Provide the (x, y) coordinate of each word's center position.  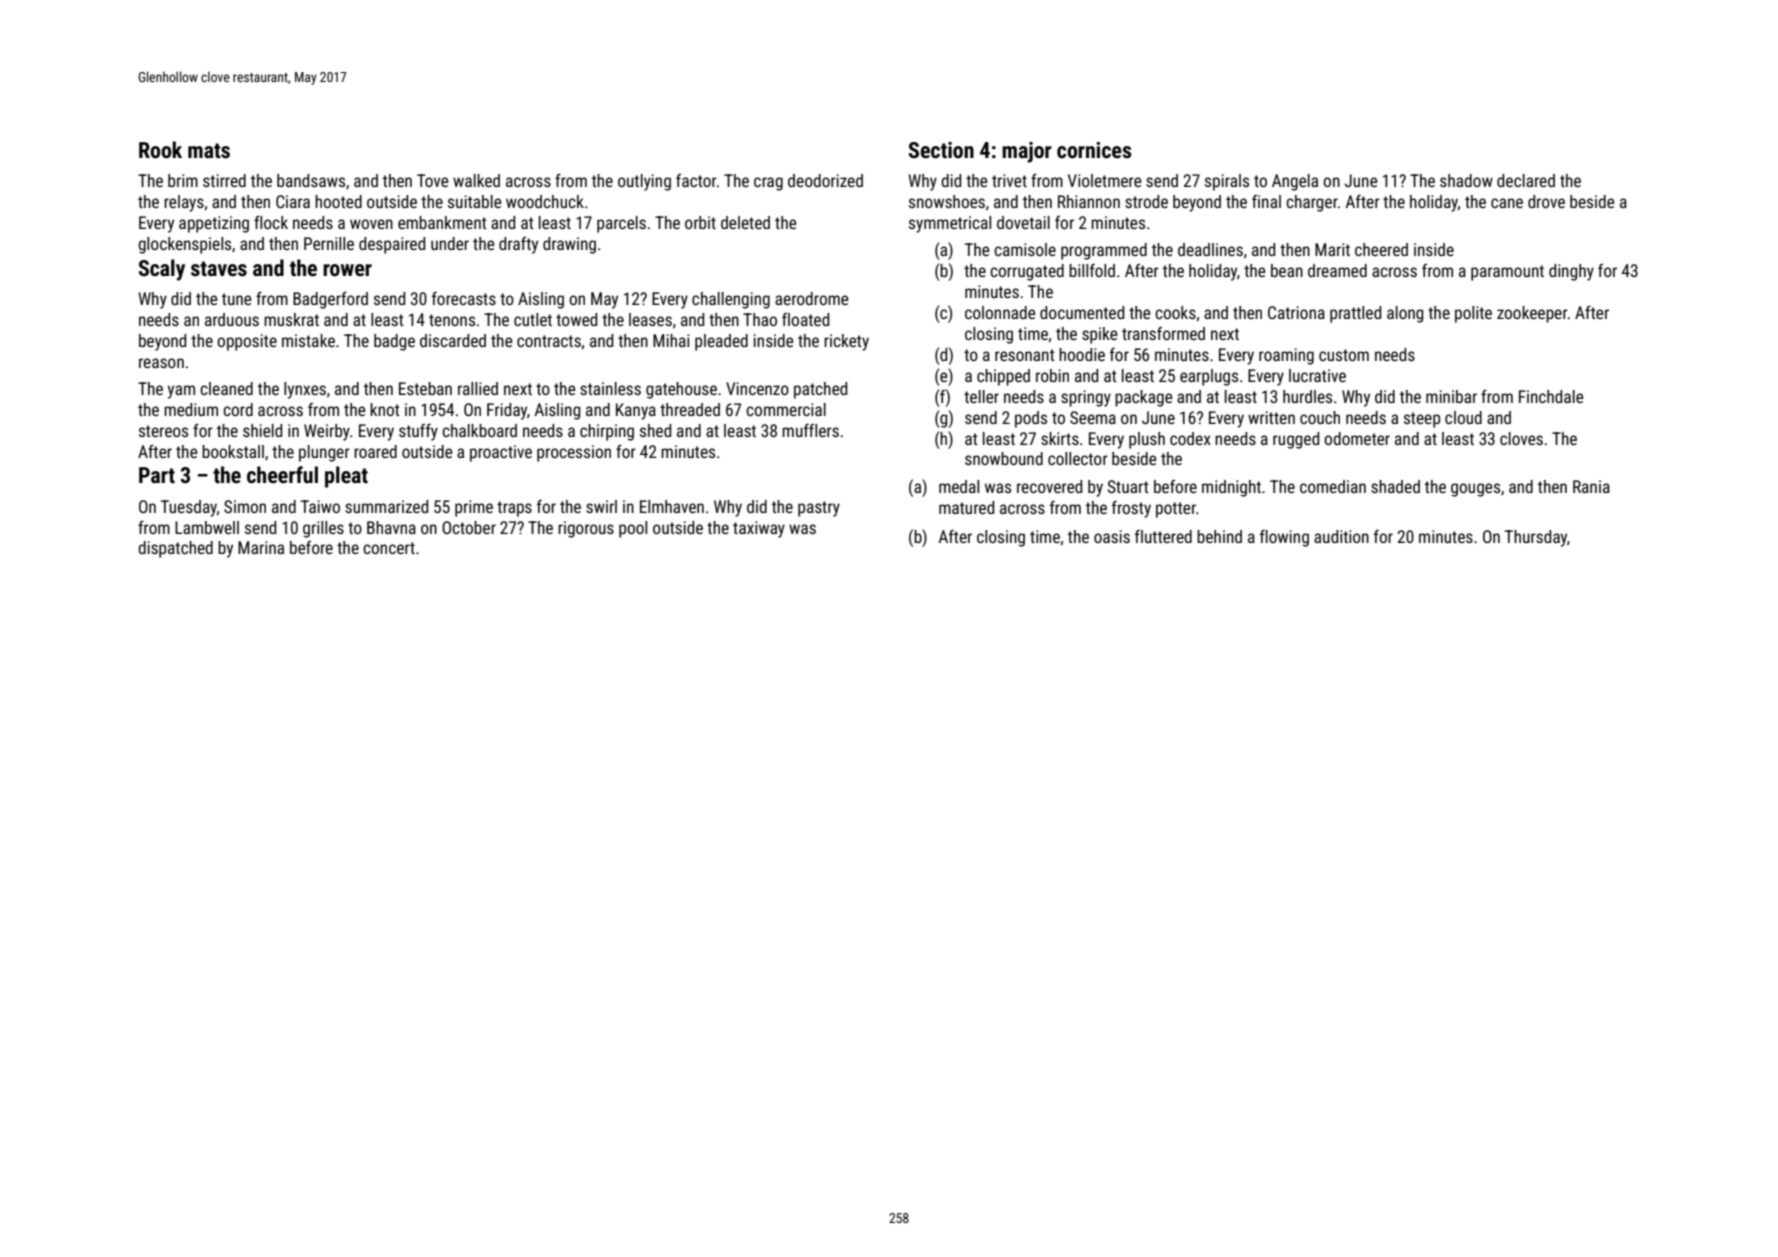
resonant (1025, 355)
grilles (323, 529)
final (1266, 201)
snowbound (1004, 458)
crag (768, 184)
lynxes (305, 390)
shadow (1466, 180)
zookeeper (1532, 314)
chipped (1003, 377)
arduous (232, 319)
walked (476, 180)
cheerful (282, 475)
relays (184, 203)
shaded (1395, 486)
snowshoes (947, 201)
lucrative (1317, 375)
